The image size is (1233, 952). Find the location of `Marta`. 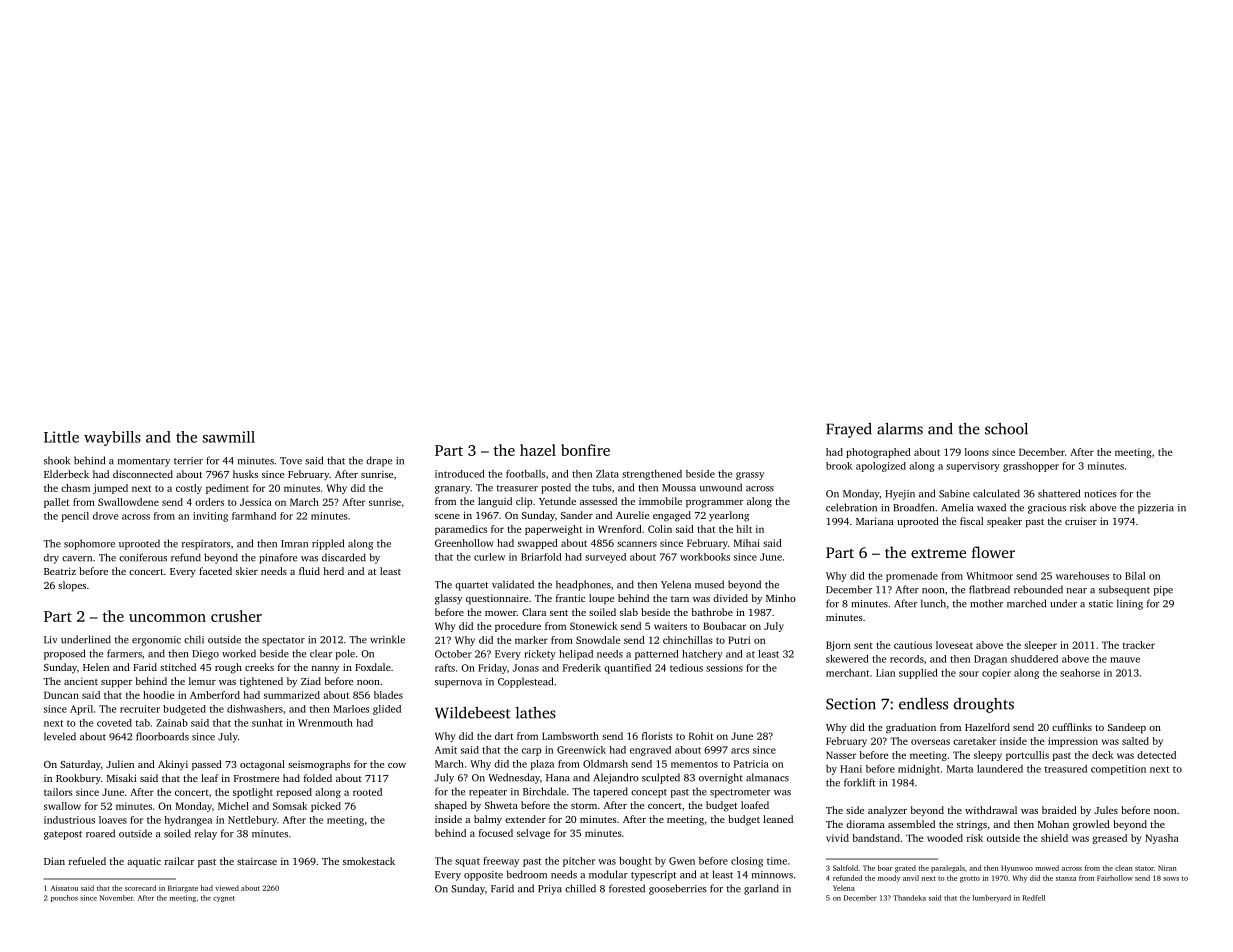

Marta is located at coordinates (960, 769).
